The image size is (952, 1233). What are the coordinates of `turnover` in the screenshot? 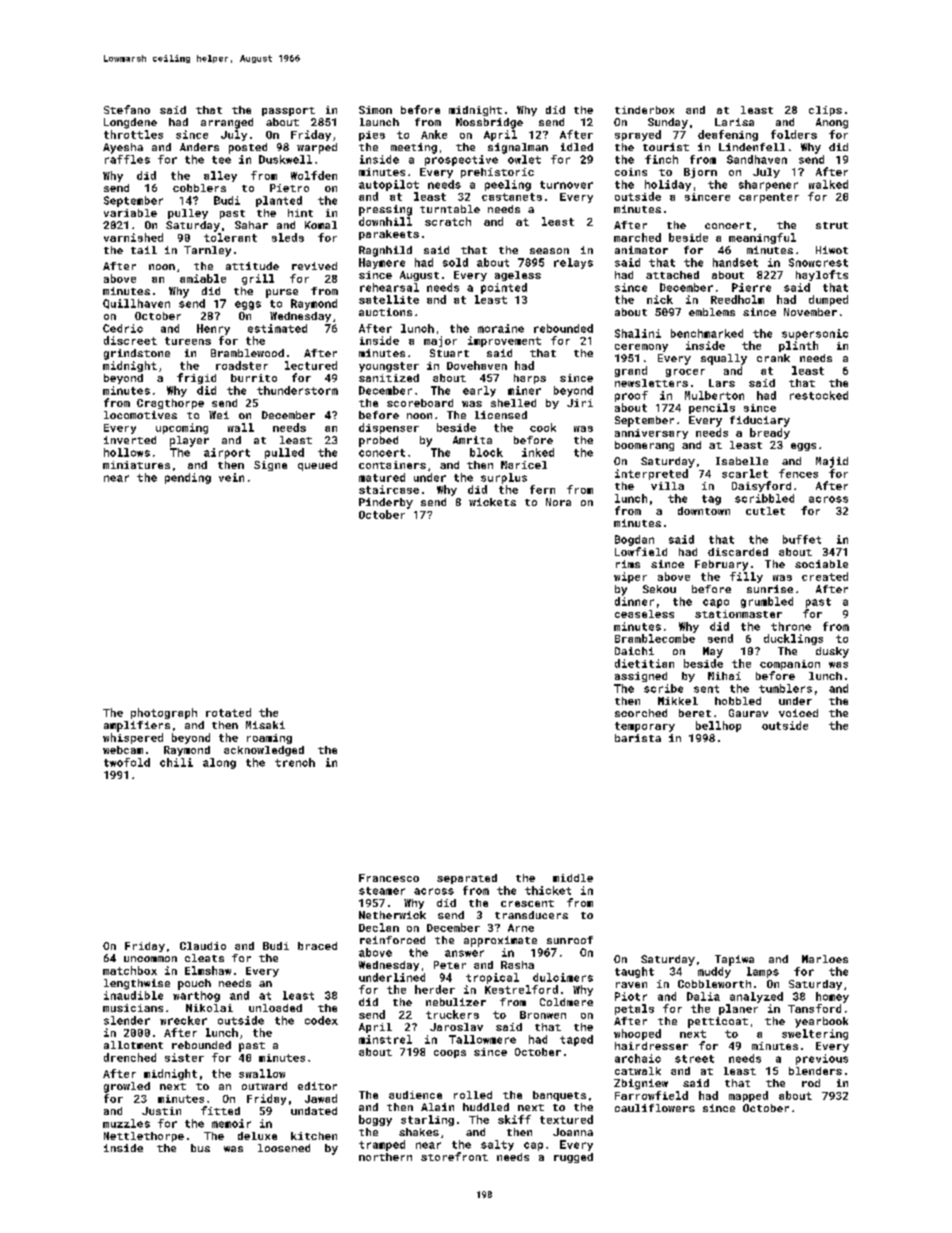 It's located at (566, 185).
